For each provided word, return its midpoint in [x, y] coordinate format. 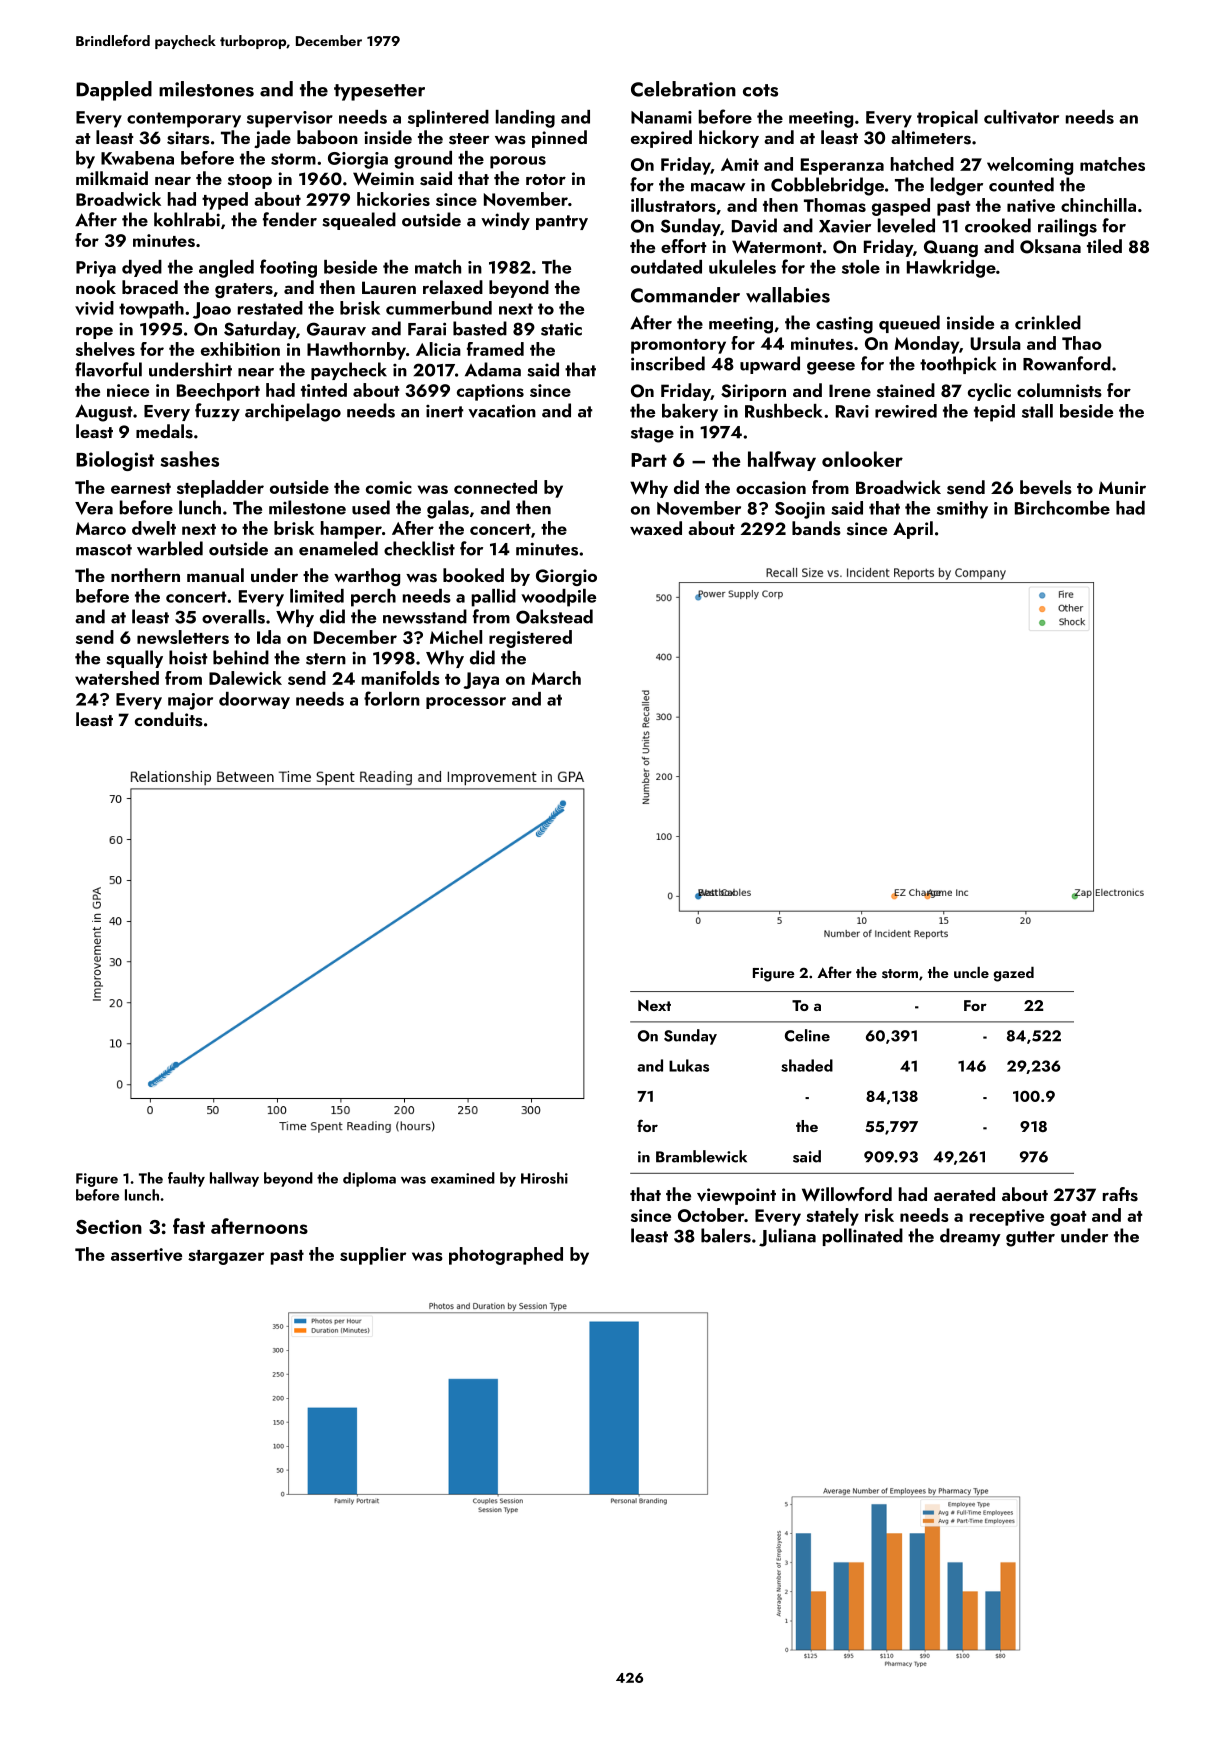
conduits [169, 719]
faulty [186, 1179]
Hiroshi [544, 1178]
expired [661, 139]
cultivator [1021, 117]
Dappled [114, 91]
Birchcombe [1062, 508]
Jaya [481, 680]
